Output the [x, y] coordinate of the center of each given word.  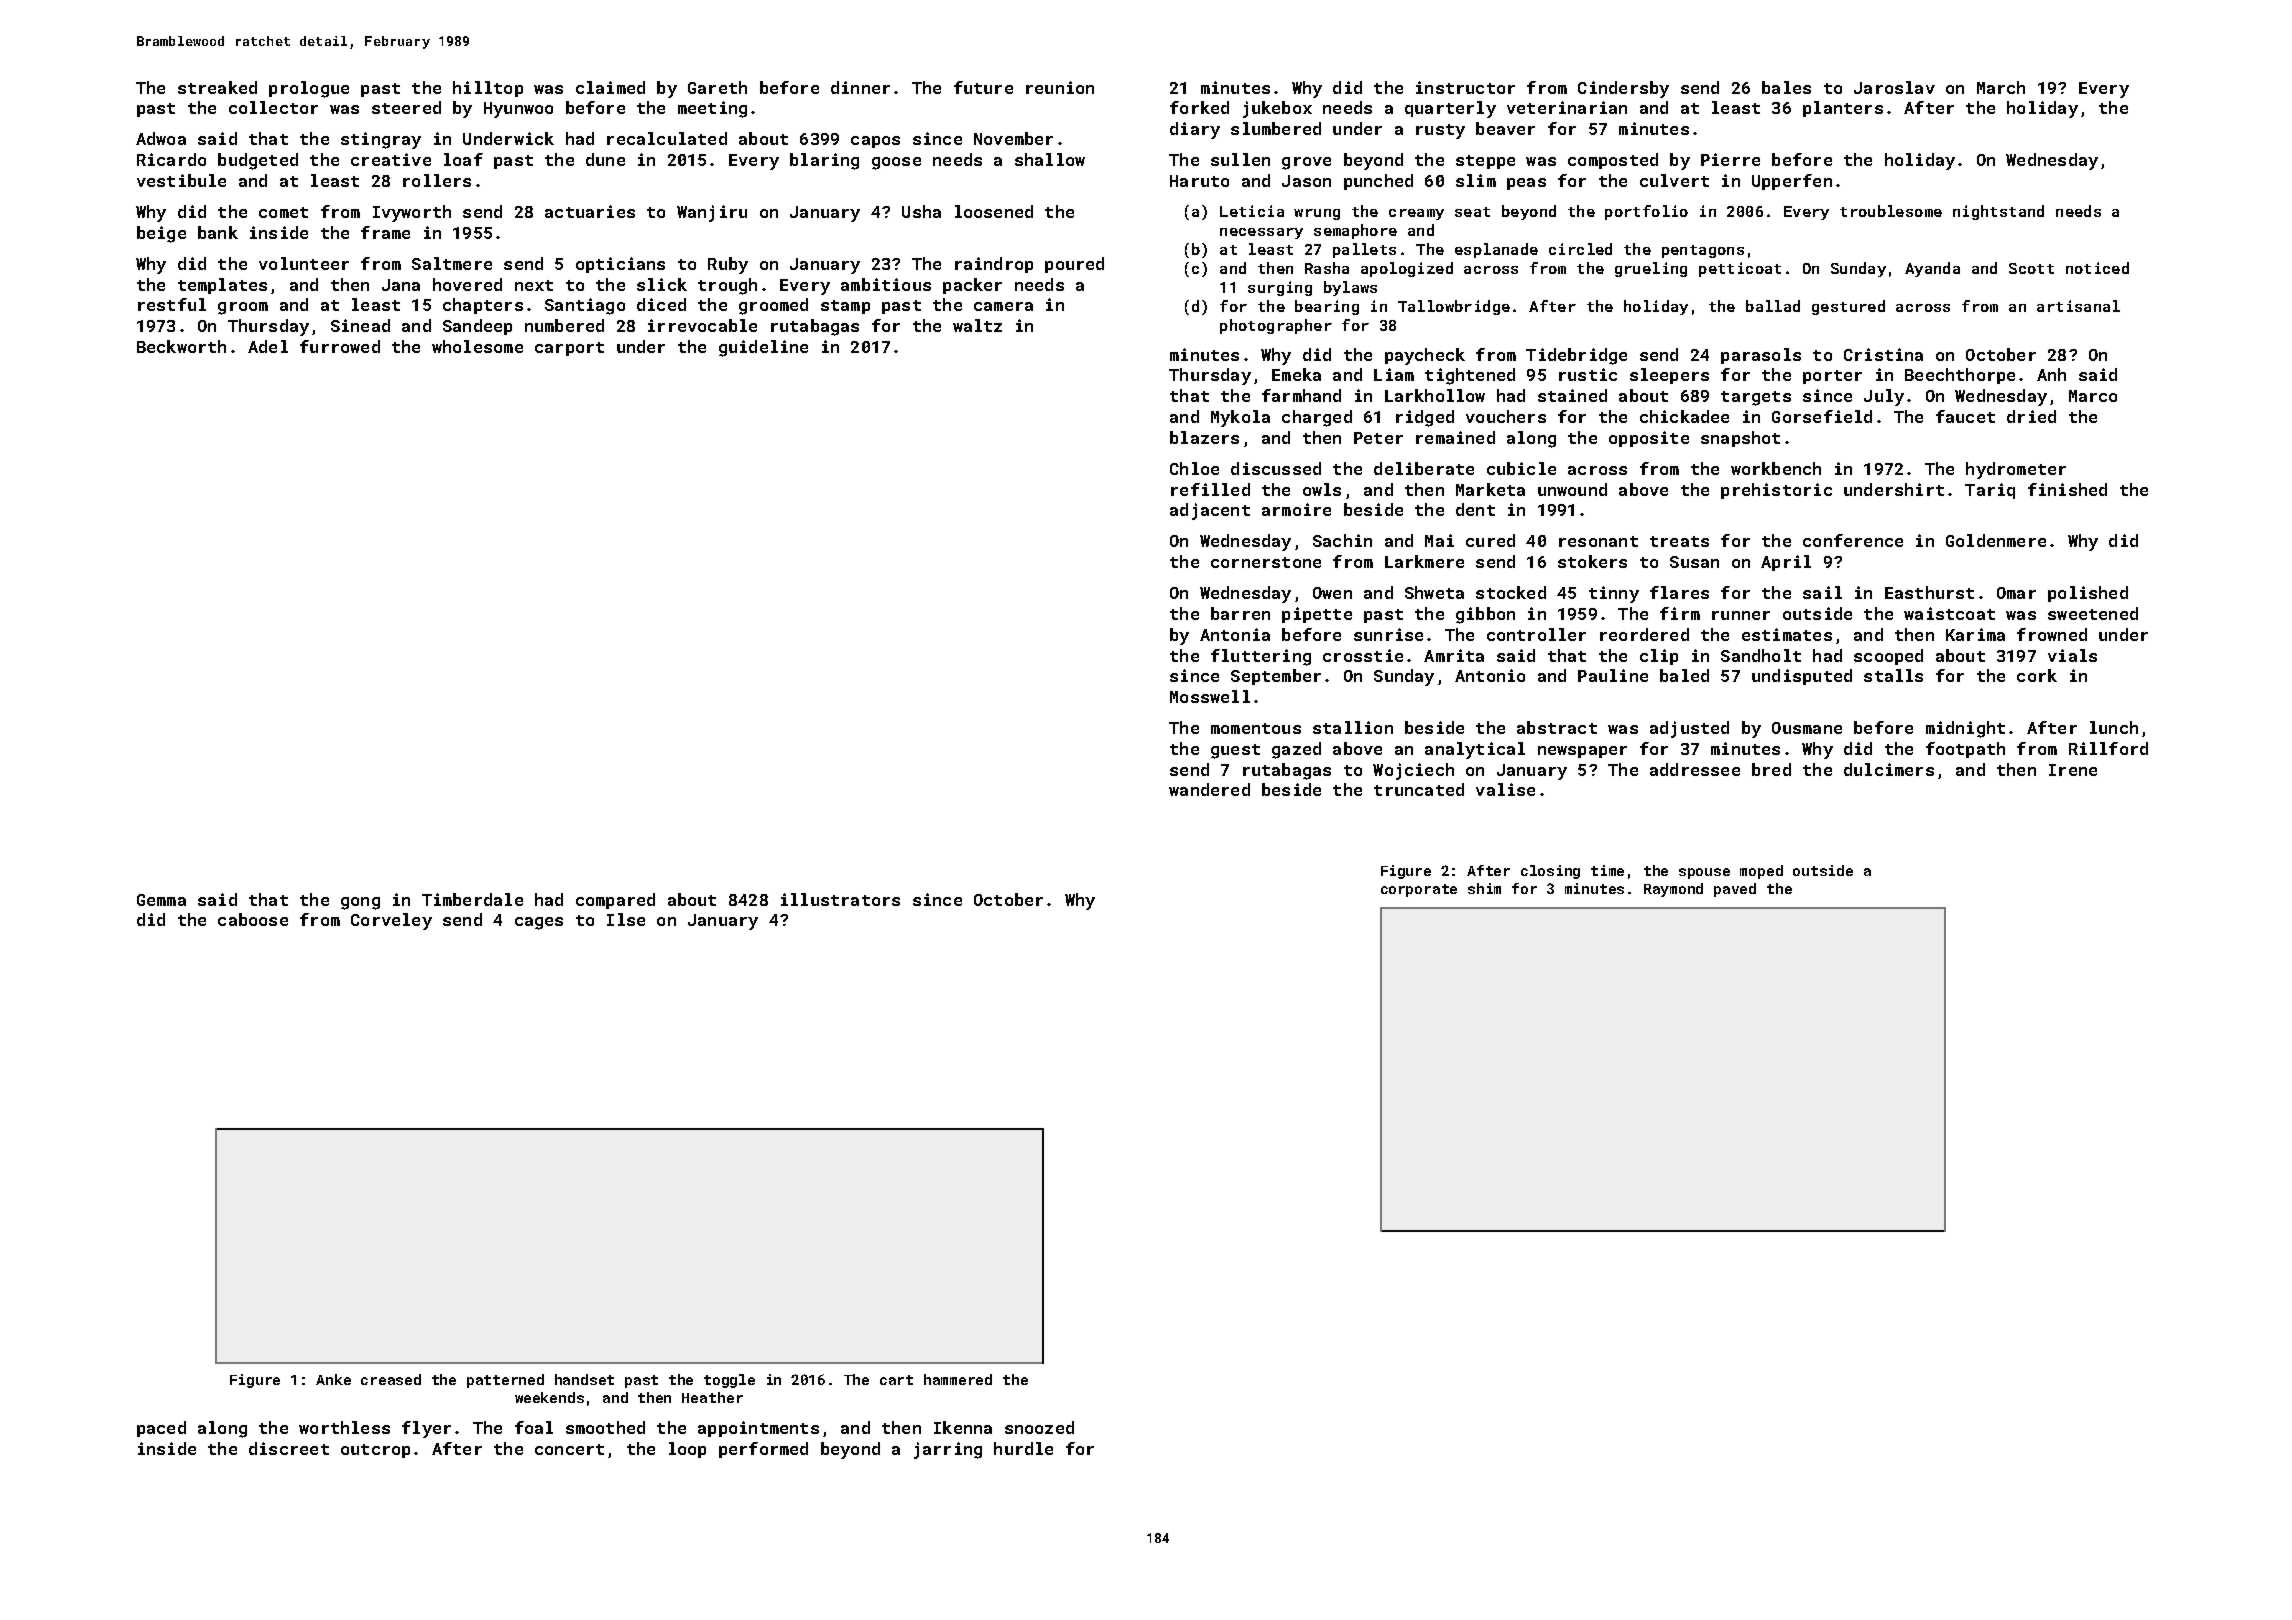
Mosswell [1210, 696]
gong [360, 903]
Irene [2073, 770]
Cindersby [1623, 89]
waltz [977, 325]
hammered [958, 1379]
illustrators [840, 899]
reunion [1060, 87]
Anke [333, 1379]
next [534, 285]
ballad [1773, 306]
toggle [729, 1381]
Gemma [161, 900]
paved [1735, 890]
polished [2088, 594]
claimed [610, 87]
